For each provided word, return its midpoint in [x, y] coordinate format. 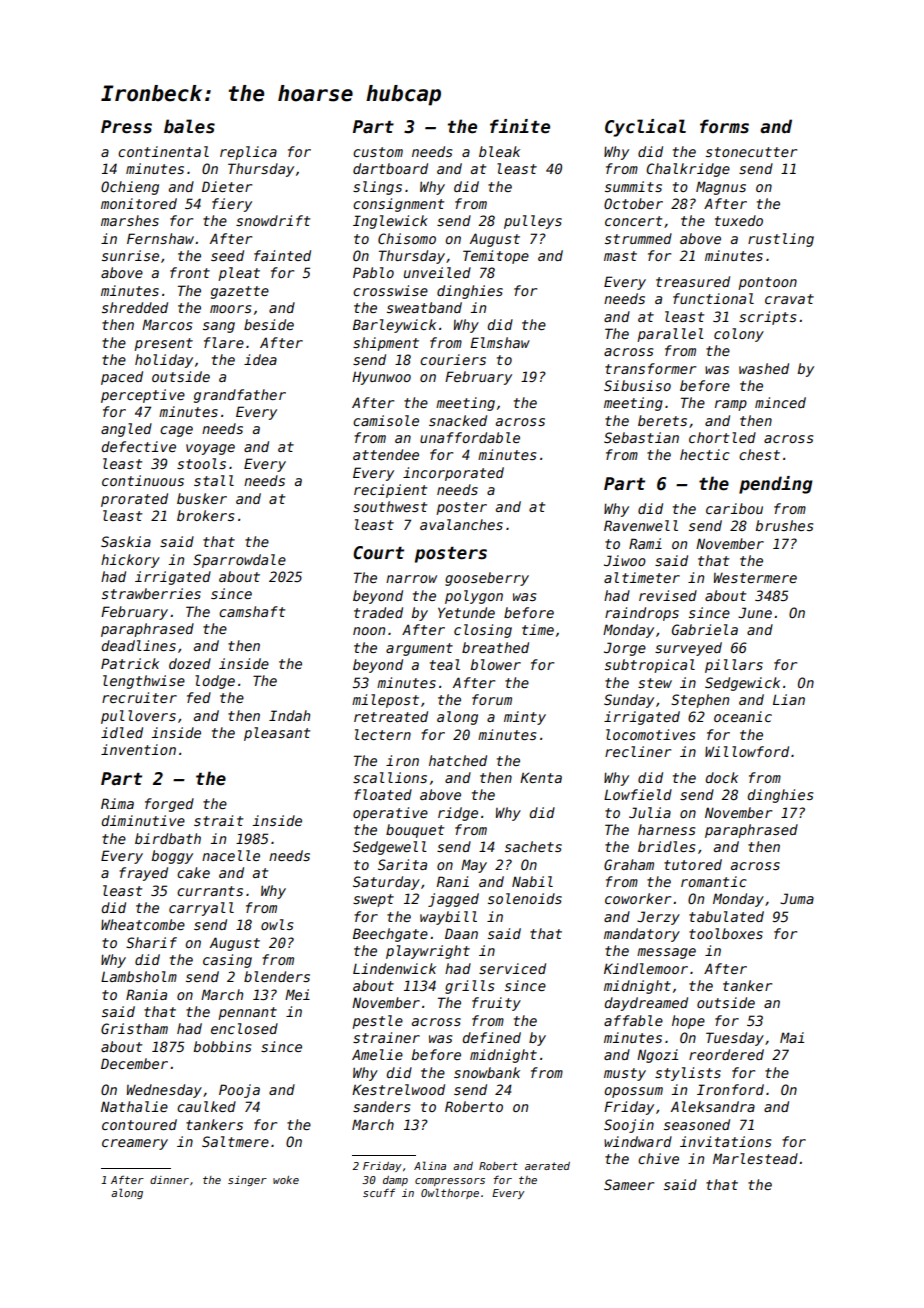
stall [214, 480]
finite [520, 126]
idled [122, 732]
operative [390, 814]
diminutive [143, 820]
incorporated [453, 474]
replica [248, 153]
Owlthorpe [450, 1193]
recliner [638, 751]
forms [724, 126]
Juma [797, 898]
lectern [383, 734]
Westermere [755, 578]
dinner [169, 1180]
